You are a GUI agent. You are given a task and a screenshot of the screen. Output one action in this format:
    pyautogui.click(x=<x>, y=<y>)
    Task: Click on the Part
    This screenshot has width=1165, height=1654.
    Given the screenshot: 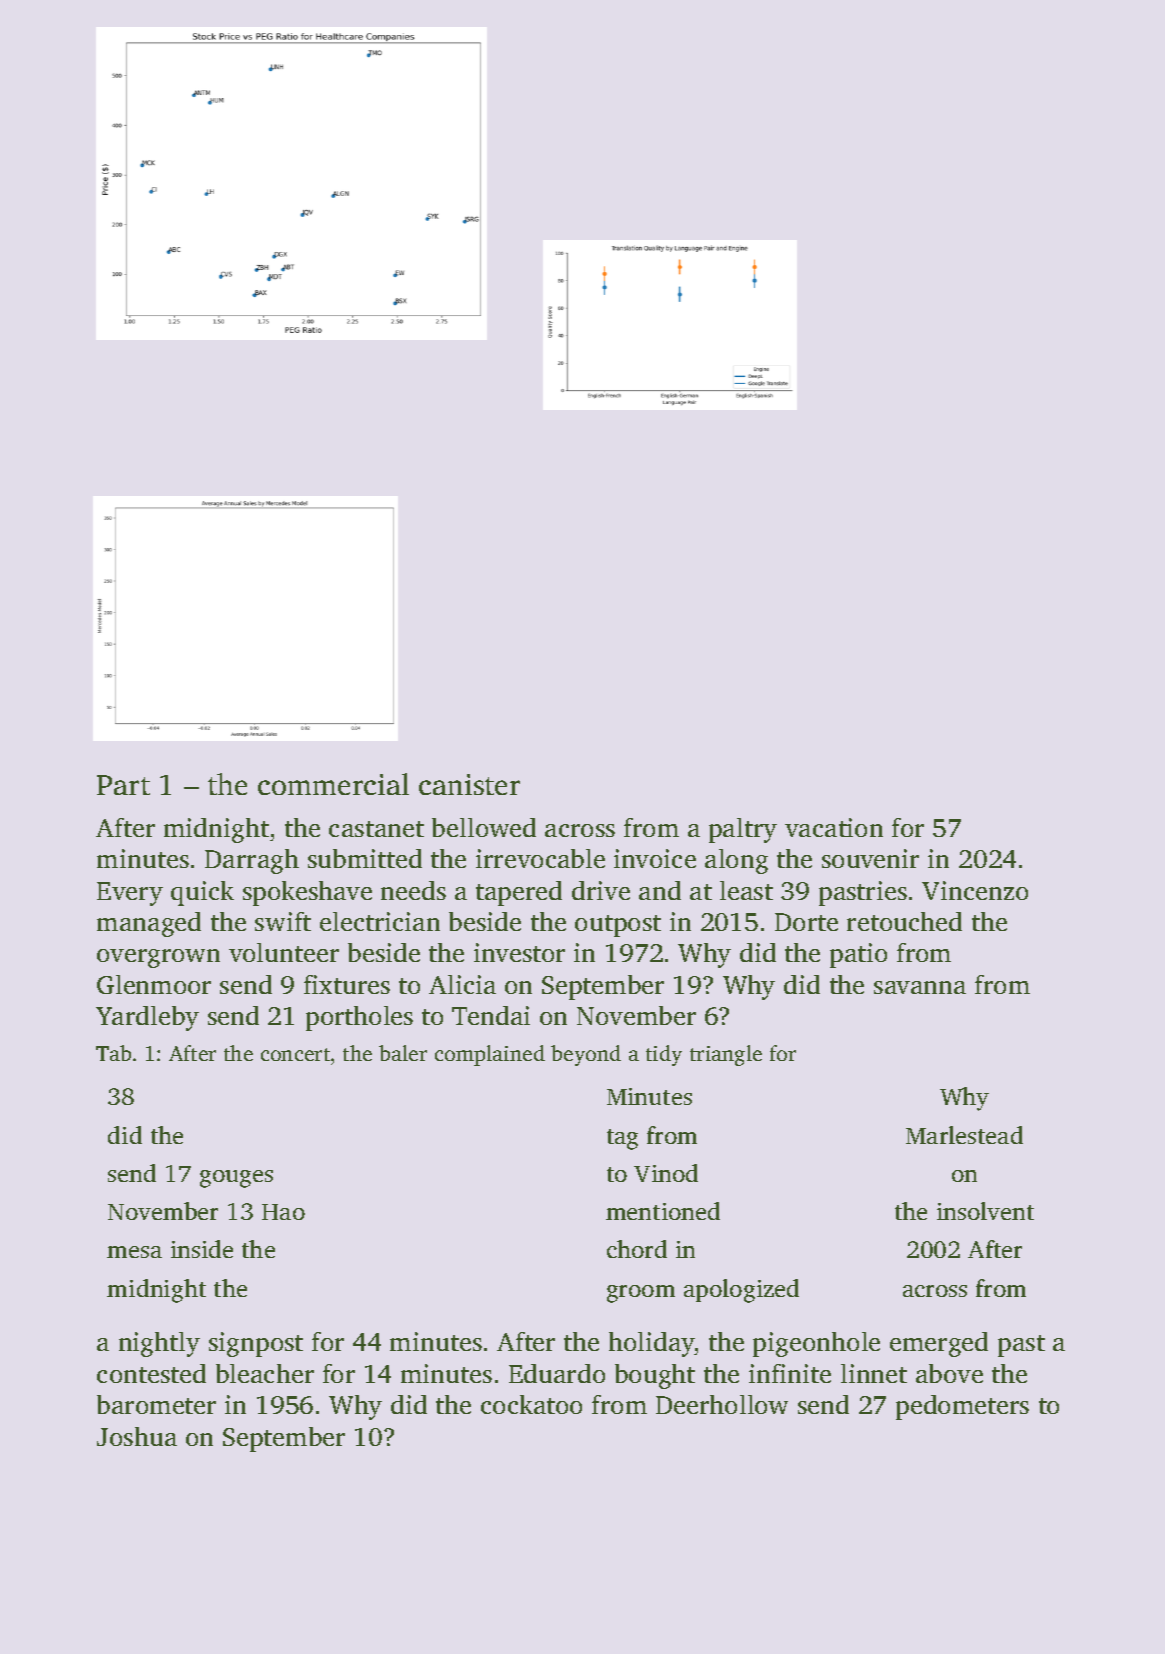 What is the action you would take?
    pyautogui.click(x=123, y=785)
